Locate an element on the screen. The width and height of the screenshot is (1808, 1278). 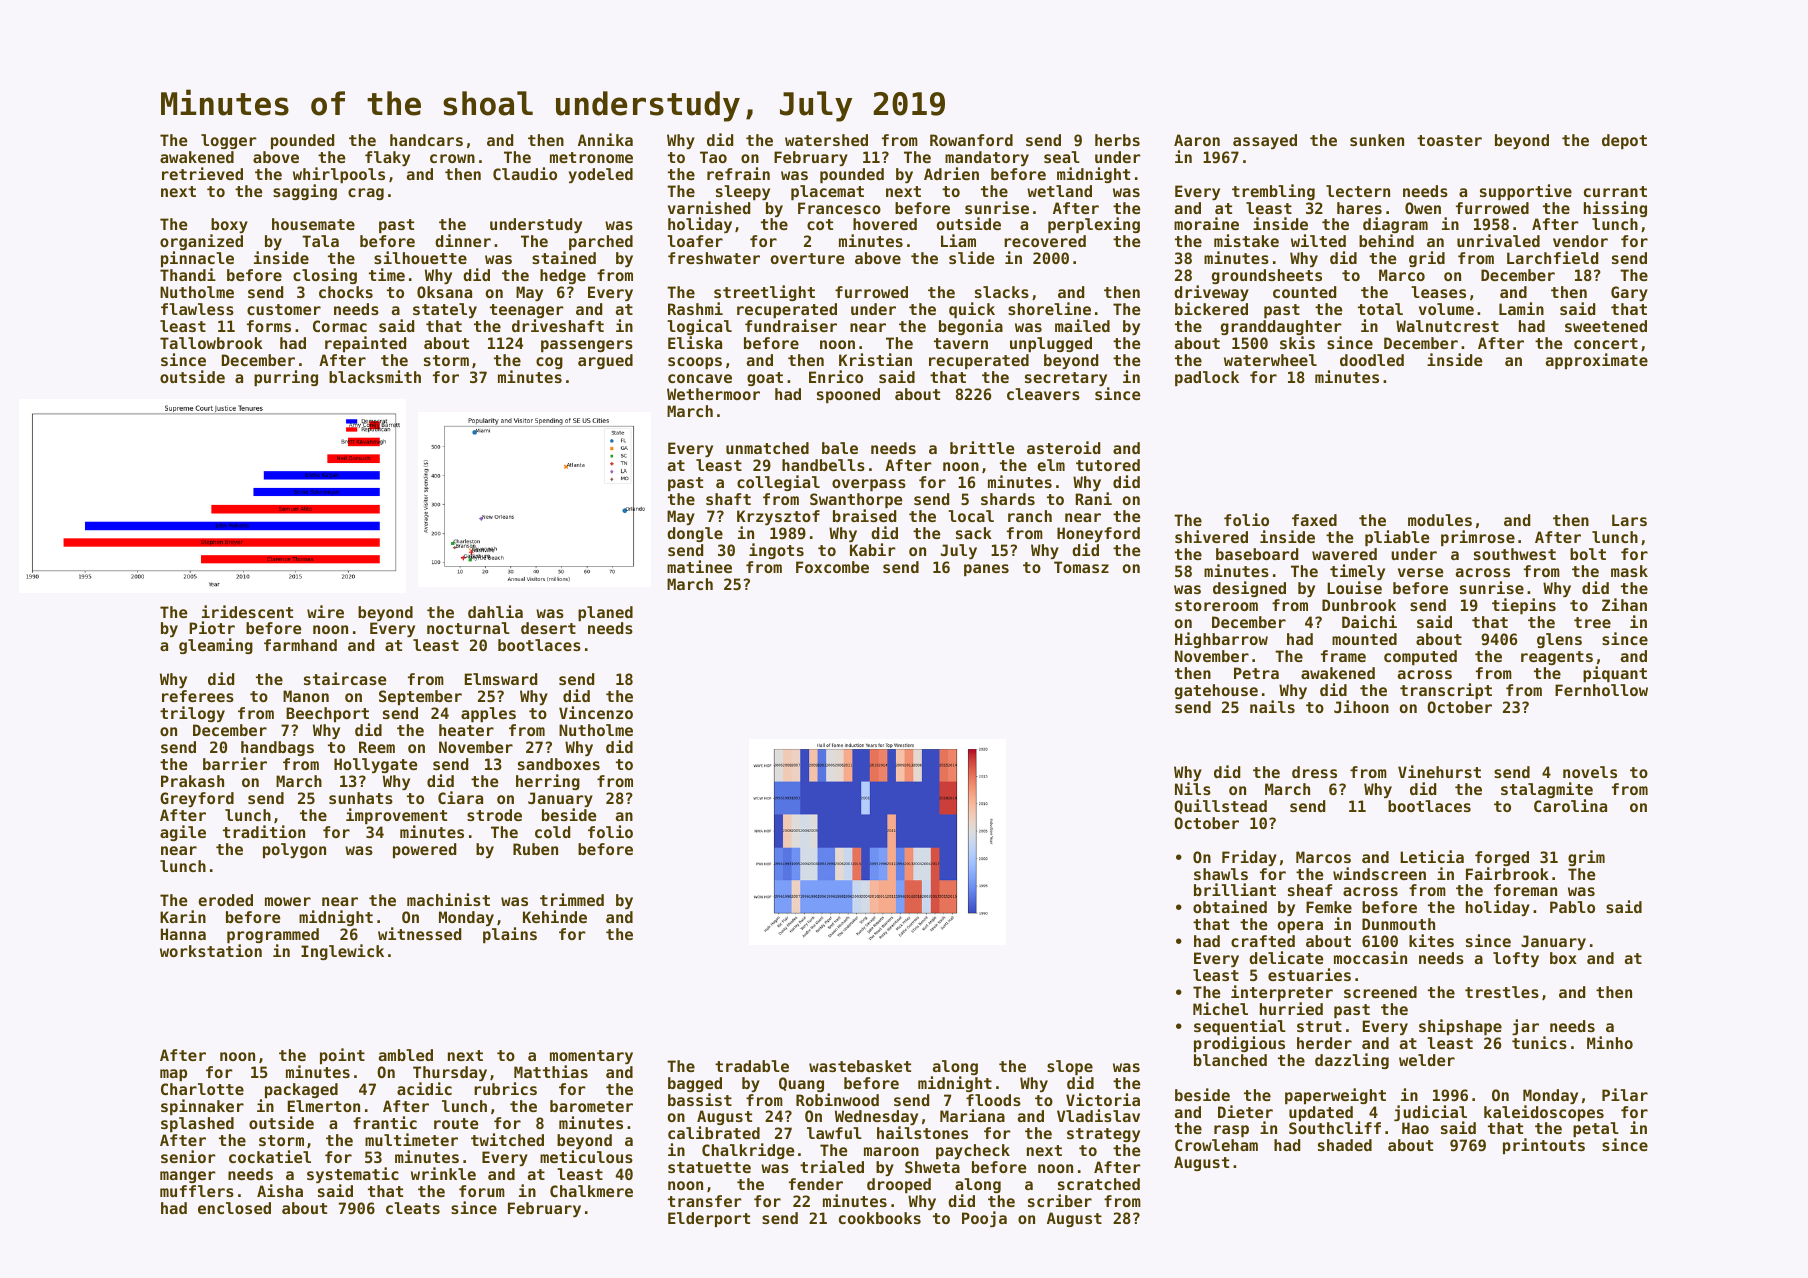
wilted is located at coordinates (1318, 240).
